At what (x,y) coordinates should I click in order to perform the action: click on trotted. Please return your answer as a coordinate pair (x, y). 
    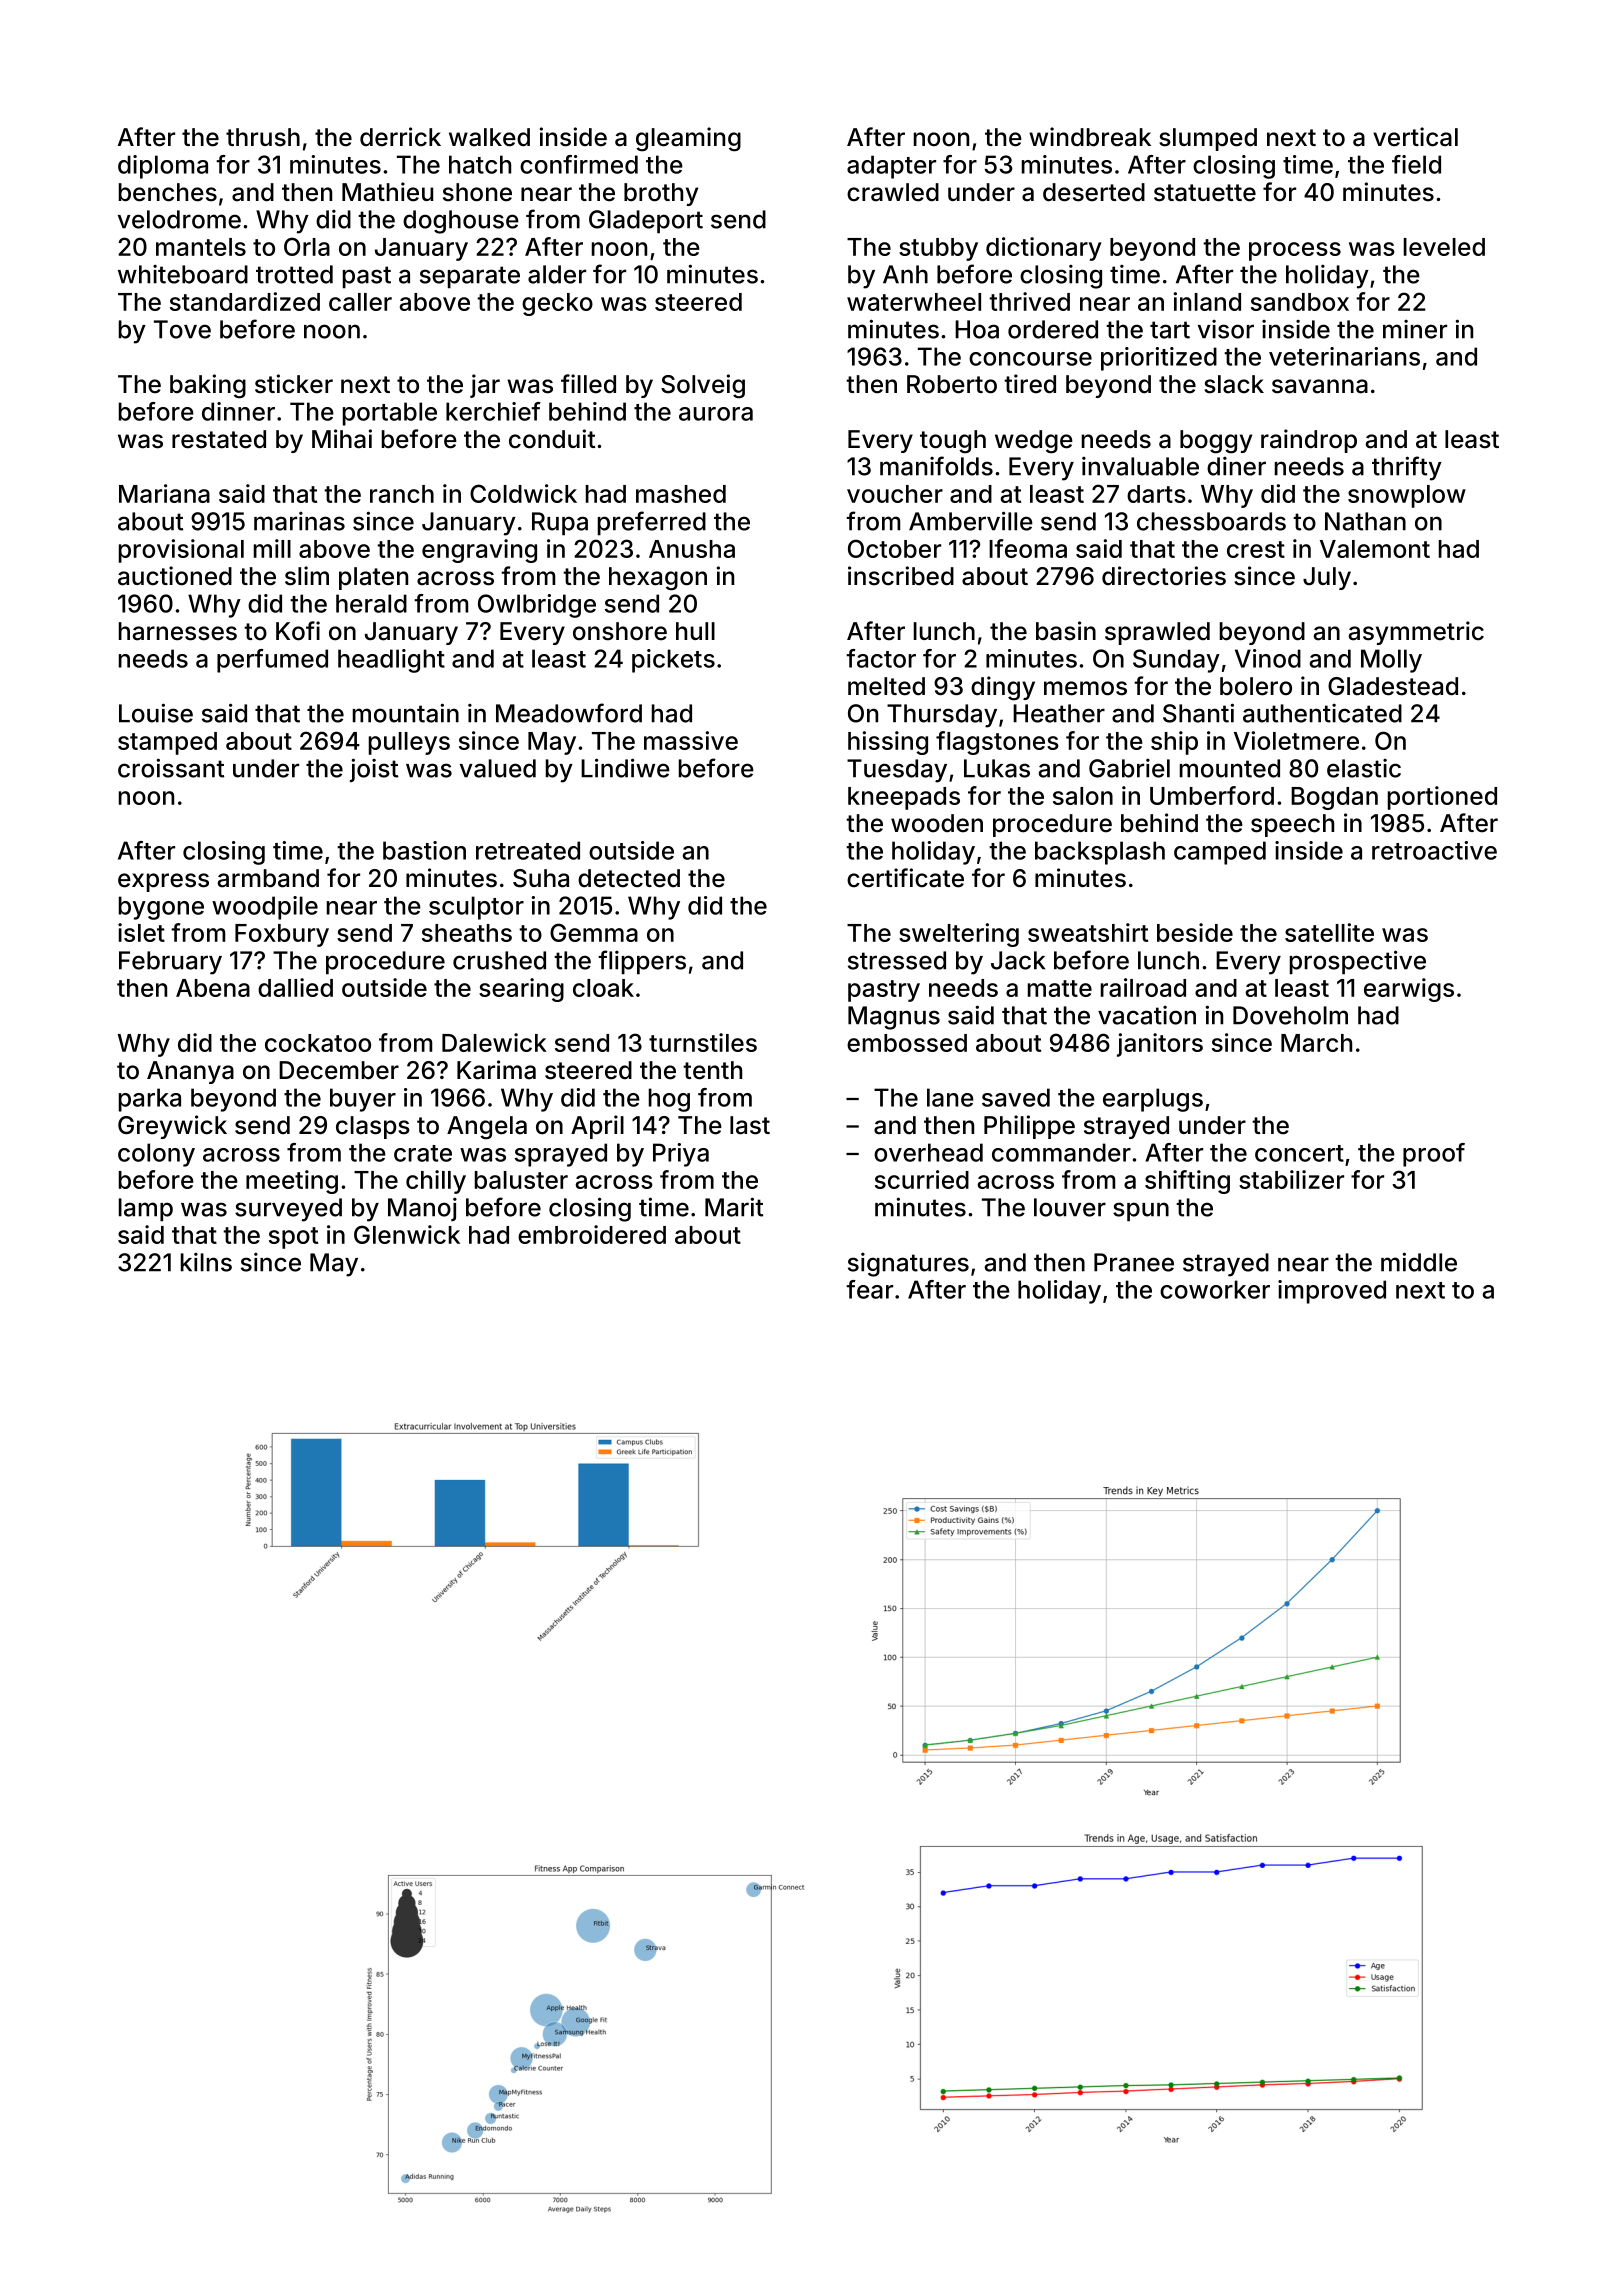
    Looking at the image, I should click on (294, 274).
